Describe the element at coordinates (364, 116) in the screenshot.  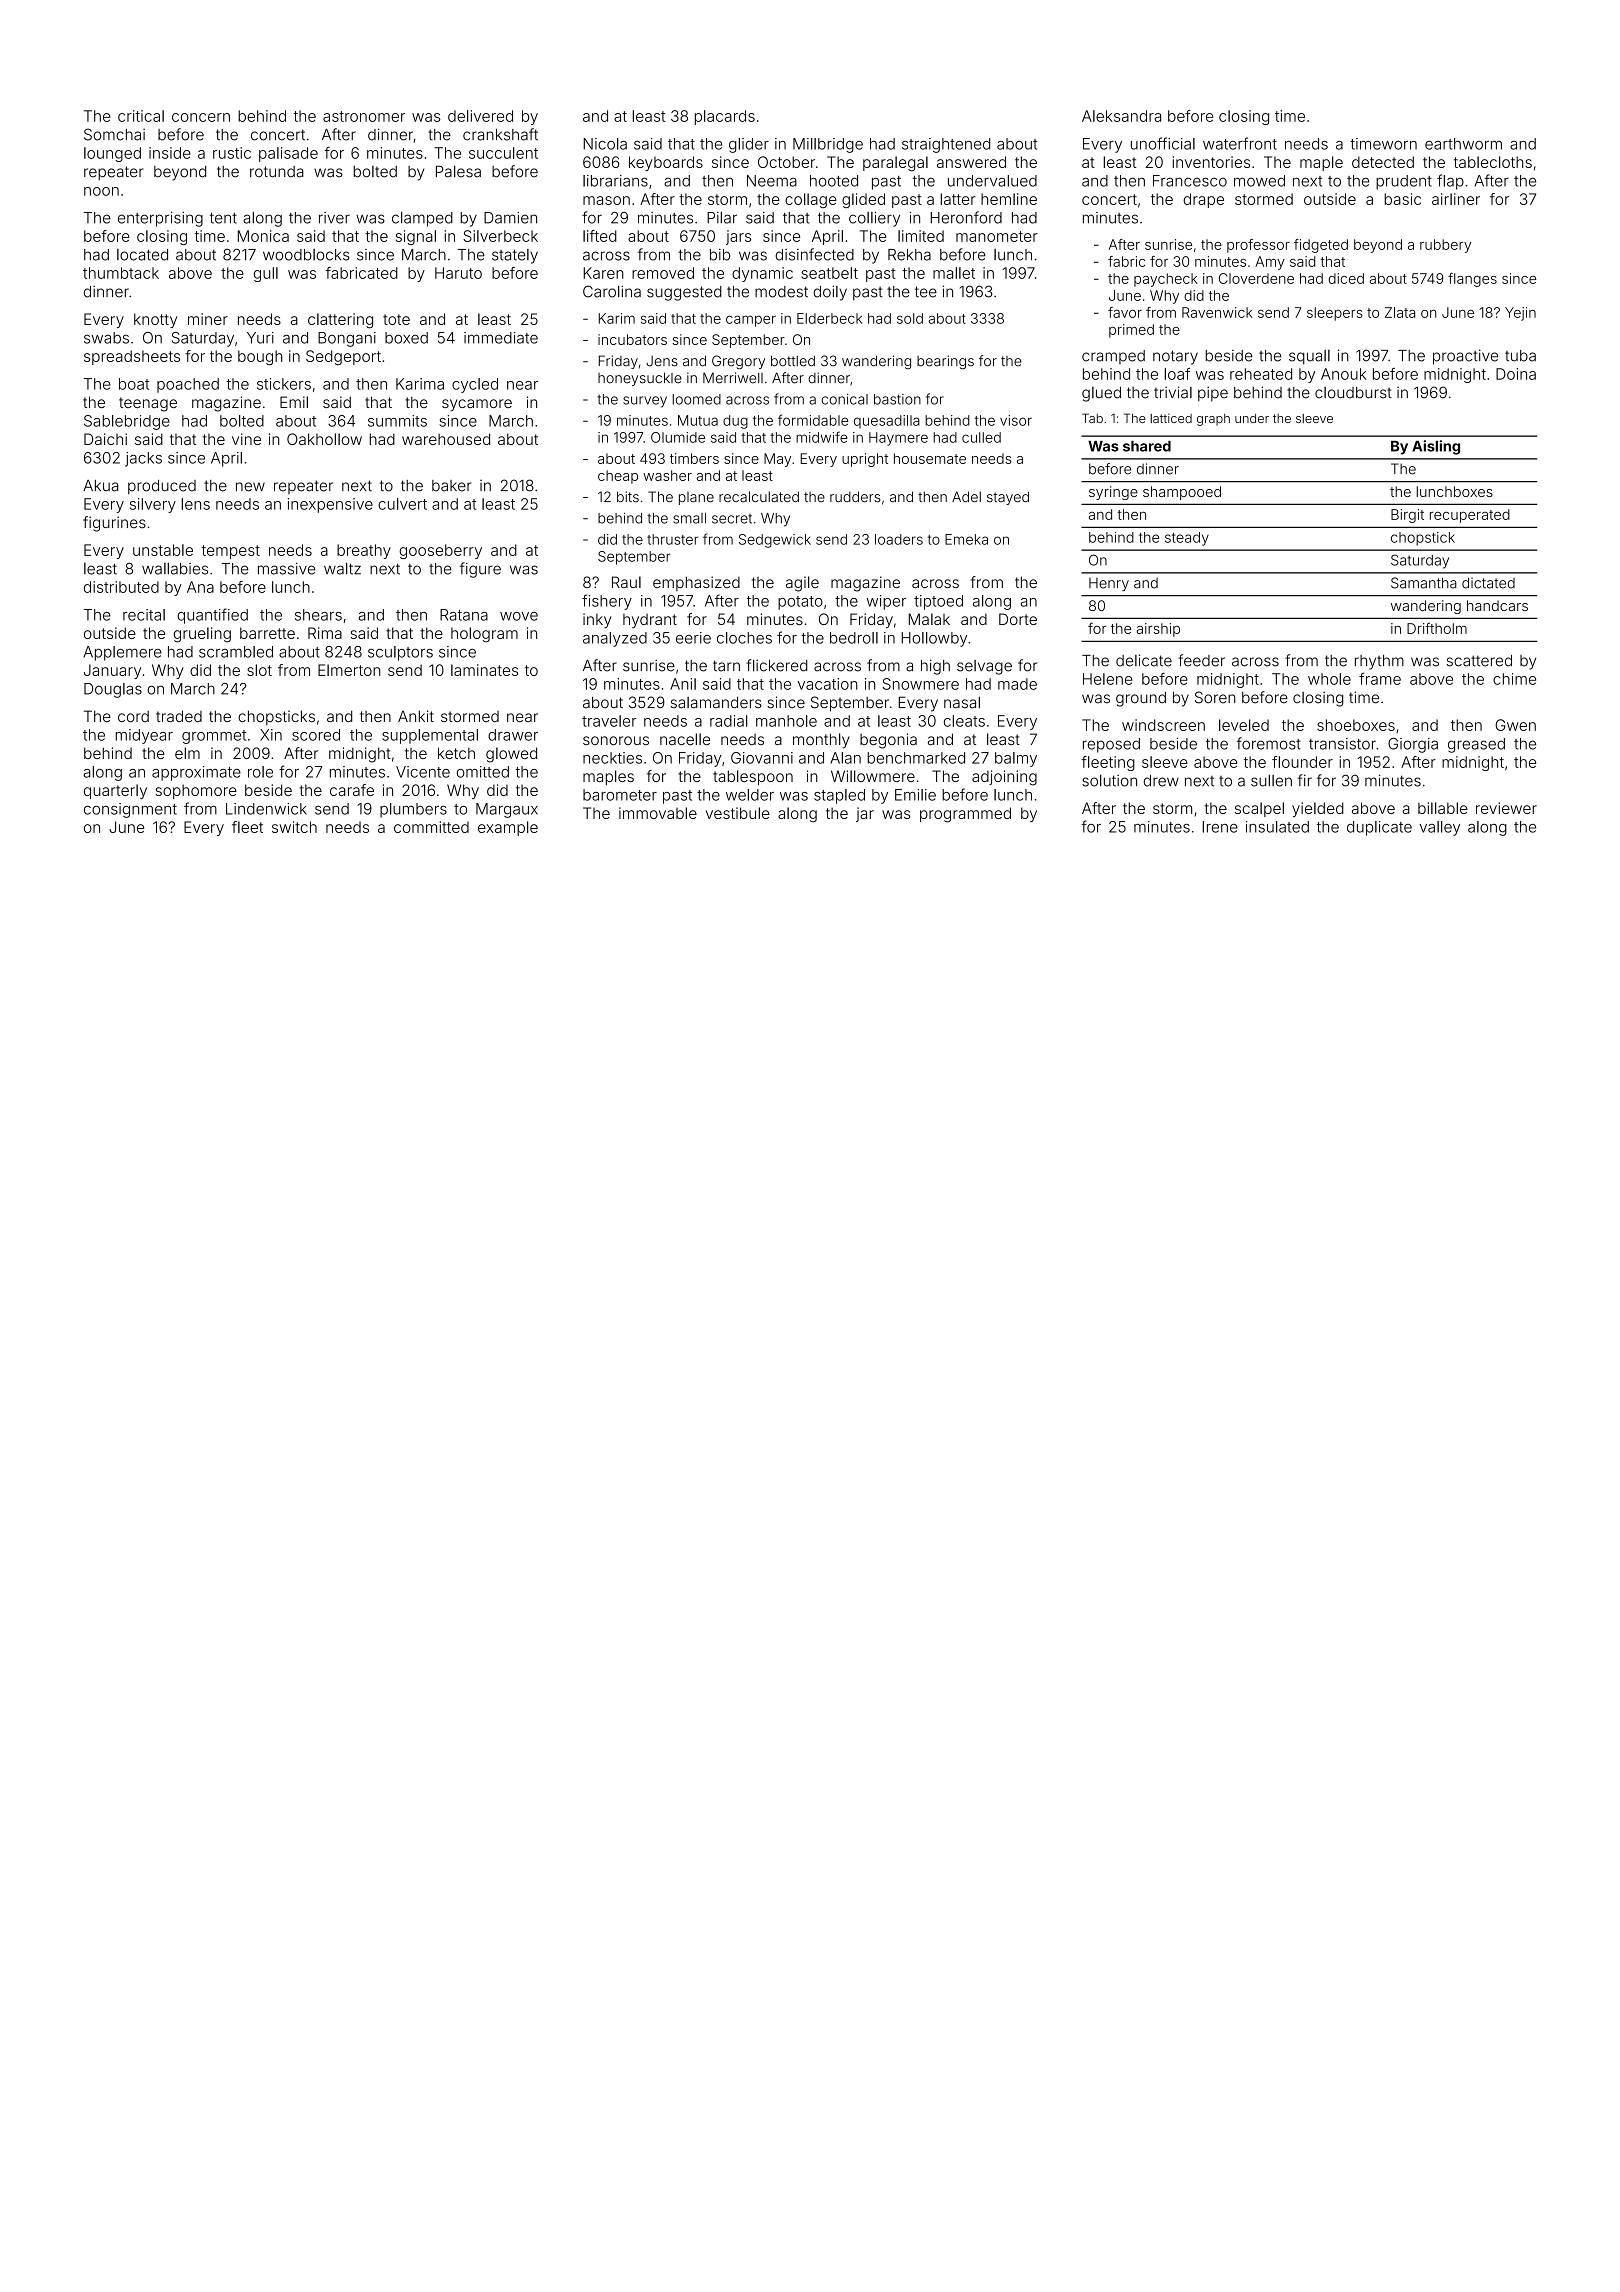
I see `astronomer` at that location.
